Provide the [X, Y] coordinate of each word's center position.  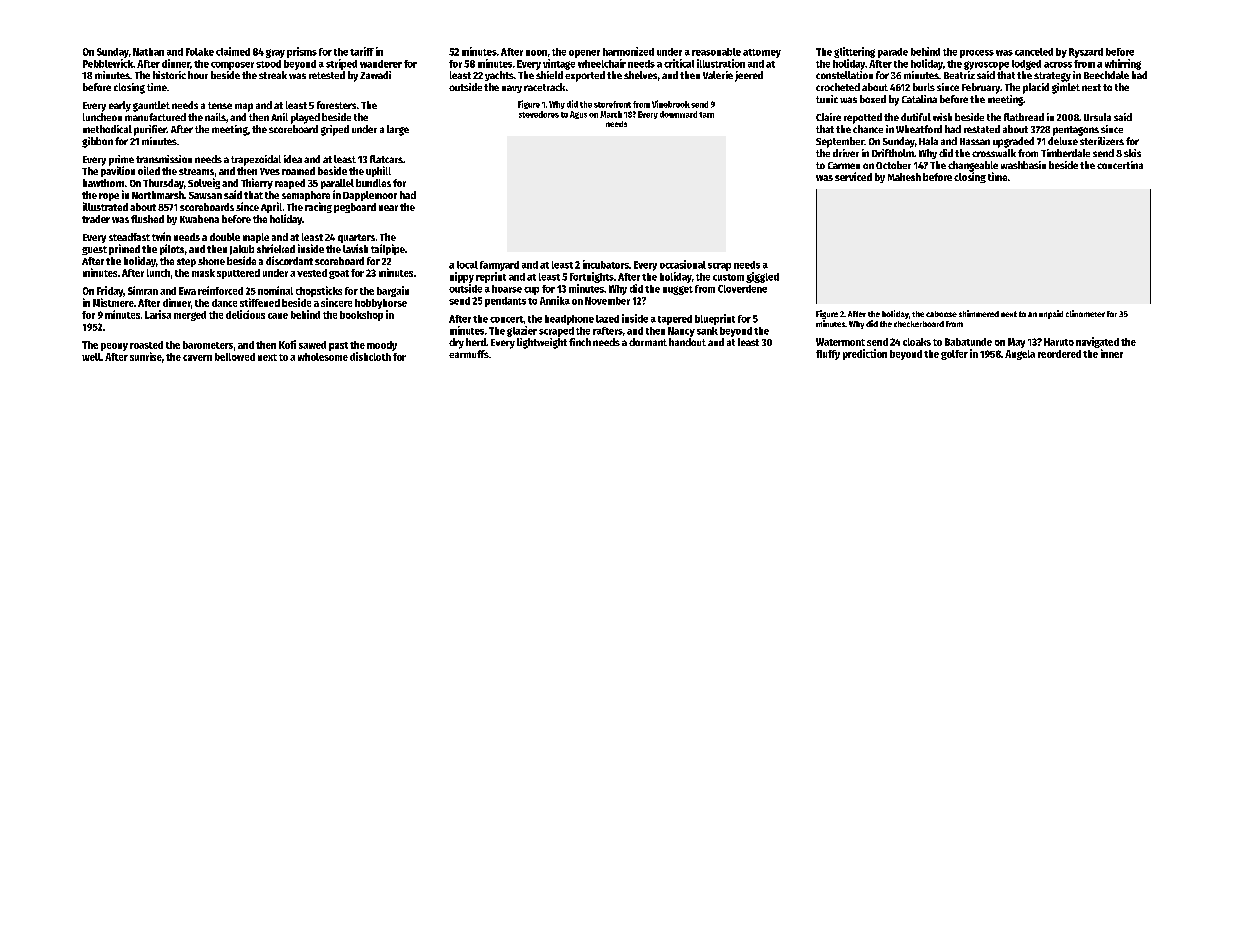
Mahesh [904, 177]
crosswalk [994, 153]
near [388, 208]
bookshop [361, 316]
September [840, 142]
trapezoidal [256, 160]
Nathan [148, 52]
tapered [675, 320]
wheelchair [602, 63]
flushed [147, 219]
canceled [1034, 52]
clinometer [1085, 313]
